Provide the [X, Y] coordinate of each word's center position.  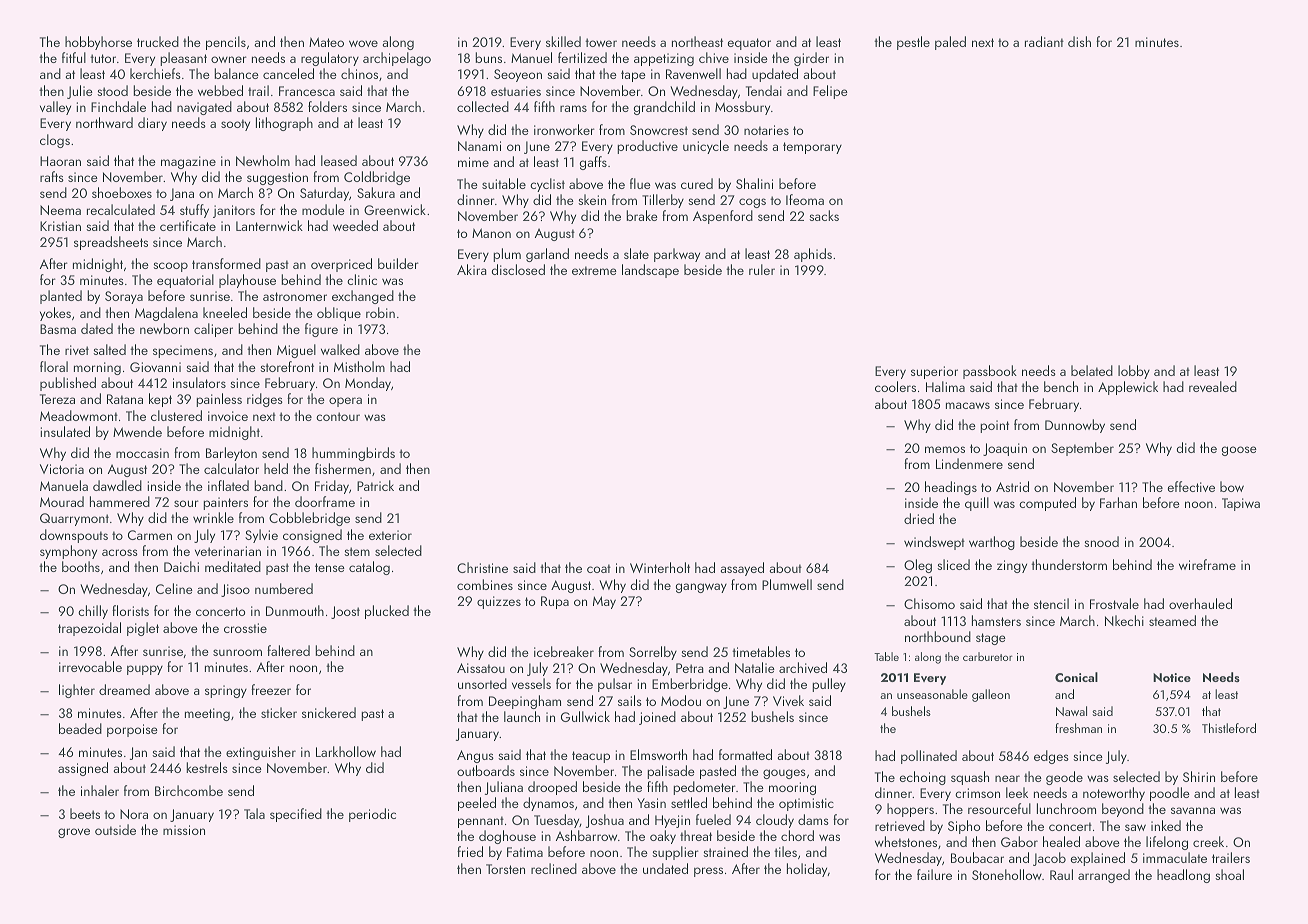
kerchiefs [155, 73]
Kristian [60, 226]
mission [184, 830]
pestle [913, 43]
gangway [701, 588]
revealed [1213, 386]
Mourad [62, 501]
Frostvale [1114, 603]
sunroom [237, 652]
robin [380, 312]
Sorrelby [653, 653]
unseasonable [932, 694]
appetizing [664, 59]
